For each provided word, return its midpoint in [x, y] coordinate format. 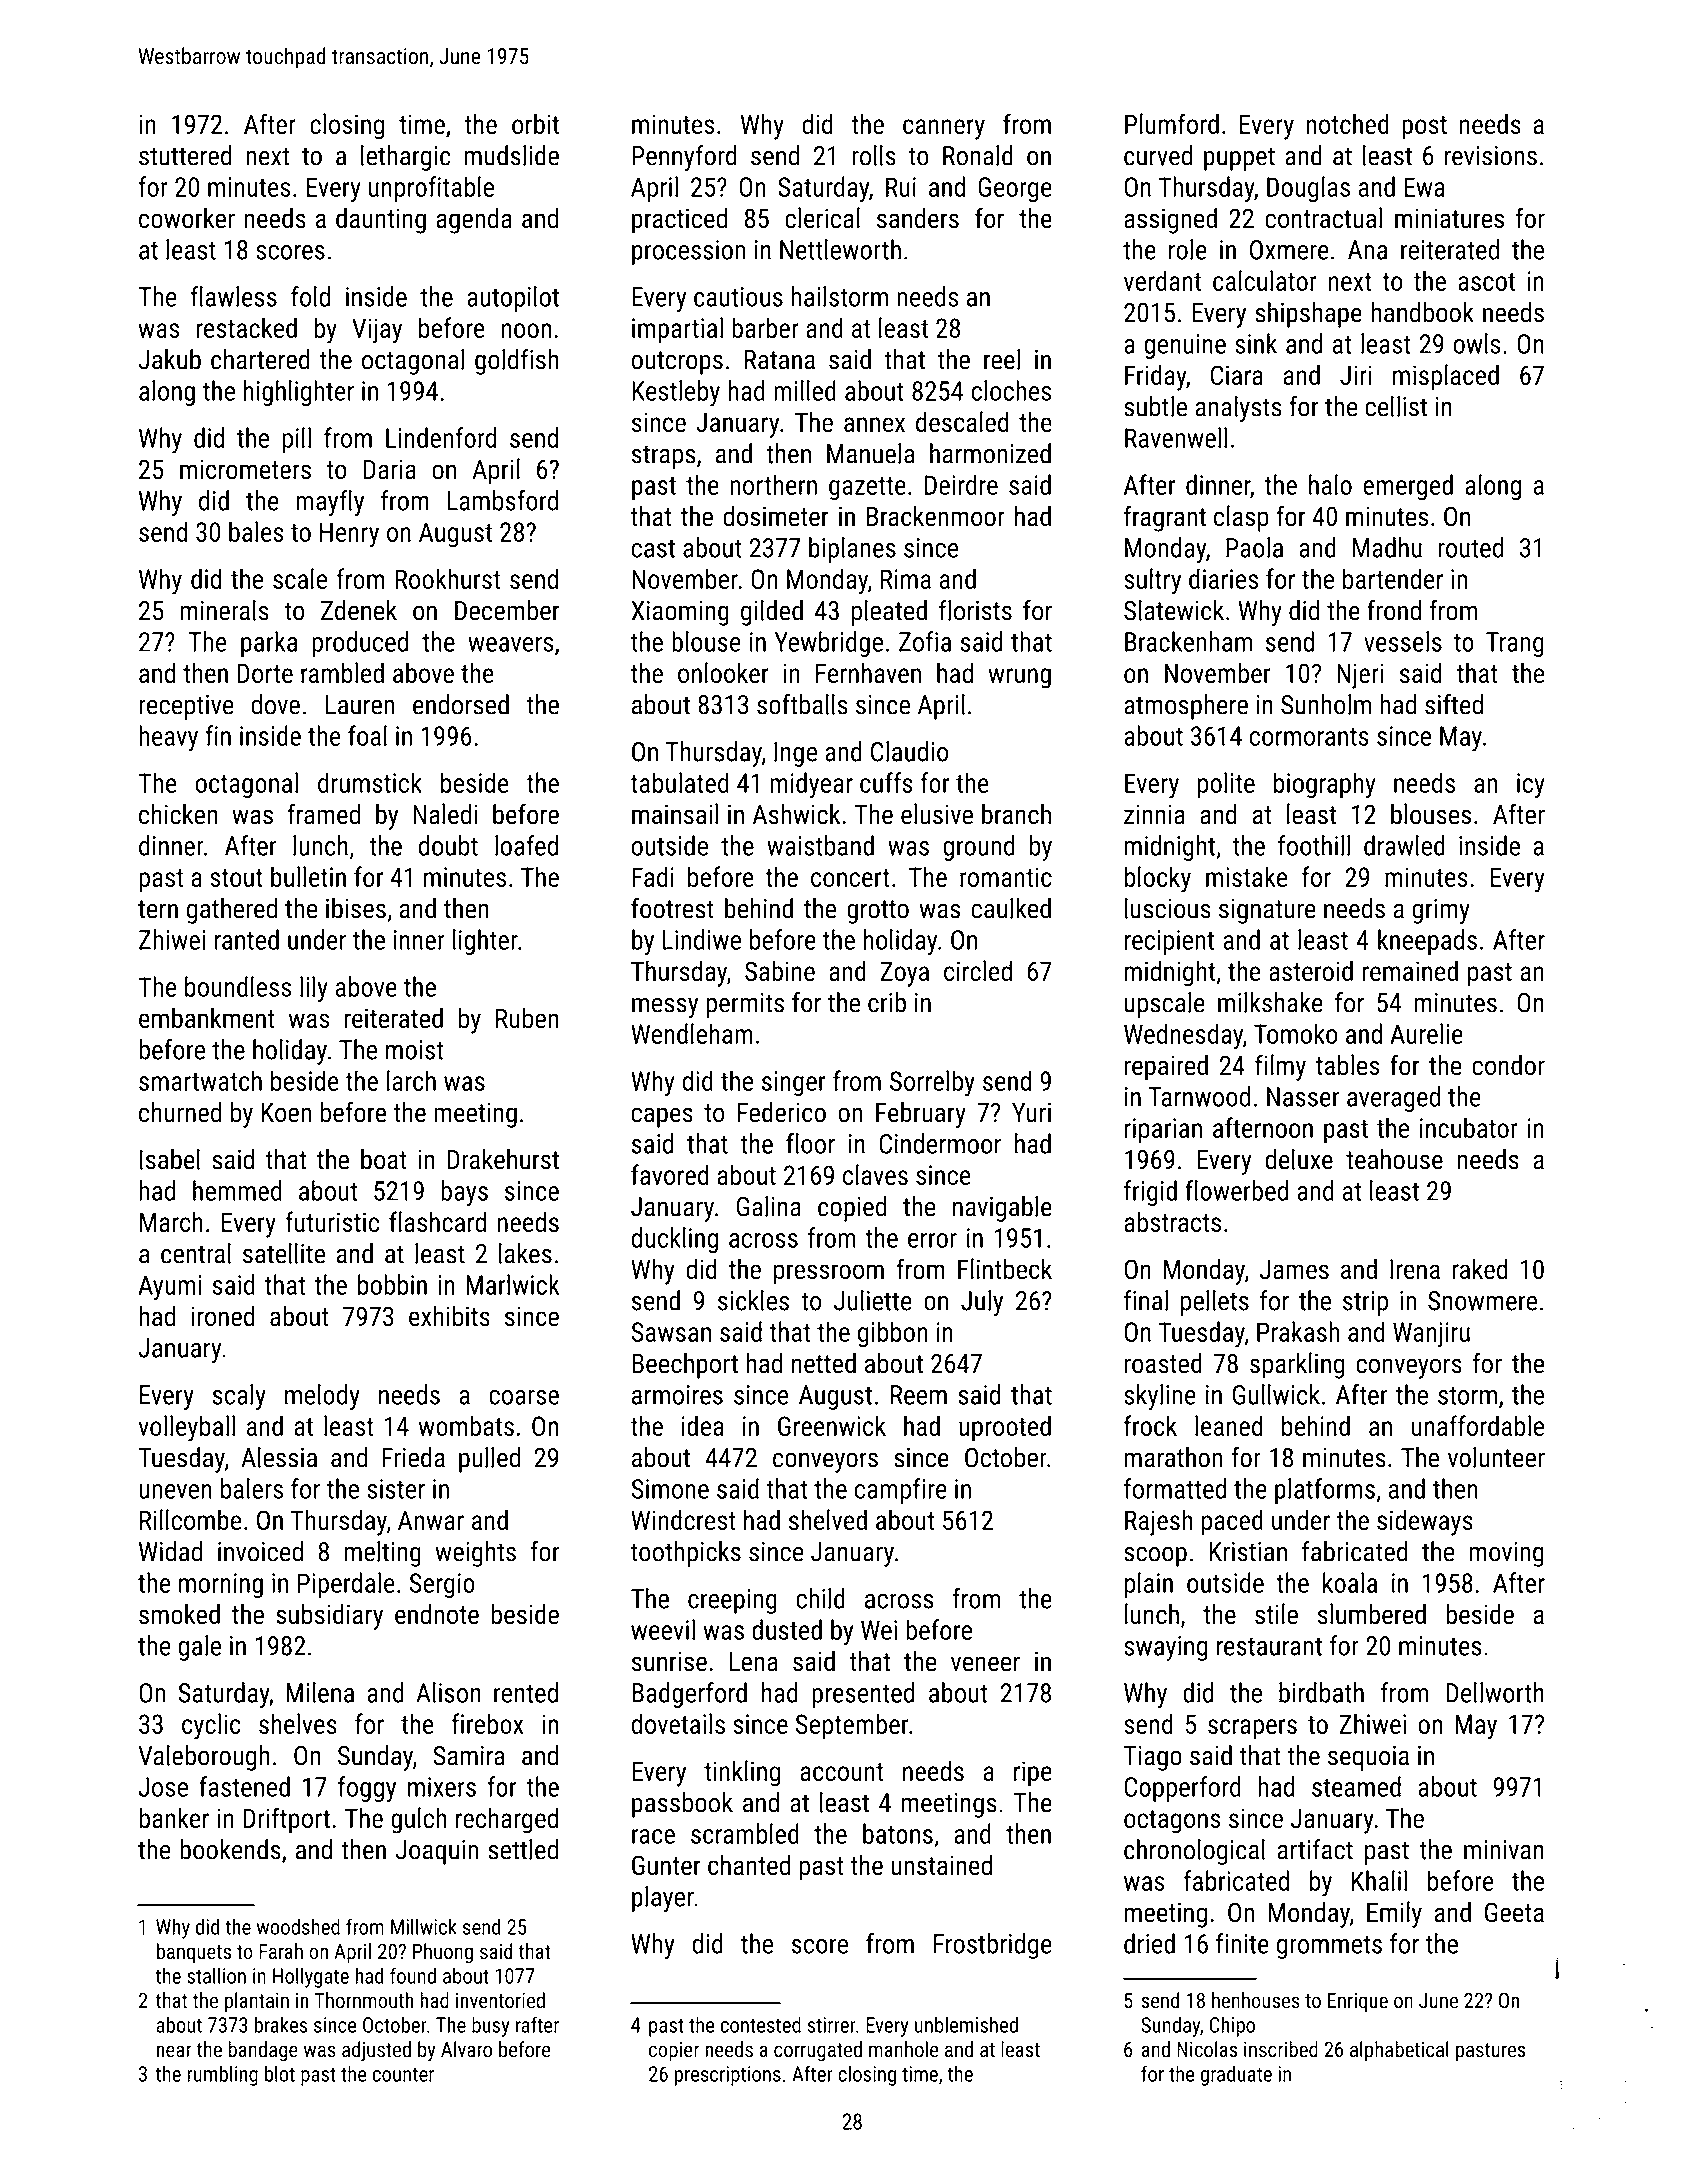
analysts [1238, 409]
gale [199, 1648]
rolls [874, 155]
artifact [1315, 1849]
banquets [194, 1953]
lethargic [406, 158]
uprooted [1005, 1428]
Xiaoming [680, 613]
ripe [1033, 1774]
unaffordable [1477, 1425]
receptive [186, 707]
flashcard [437, 1221]
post [1424, 128]
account [841, 1772]
